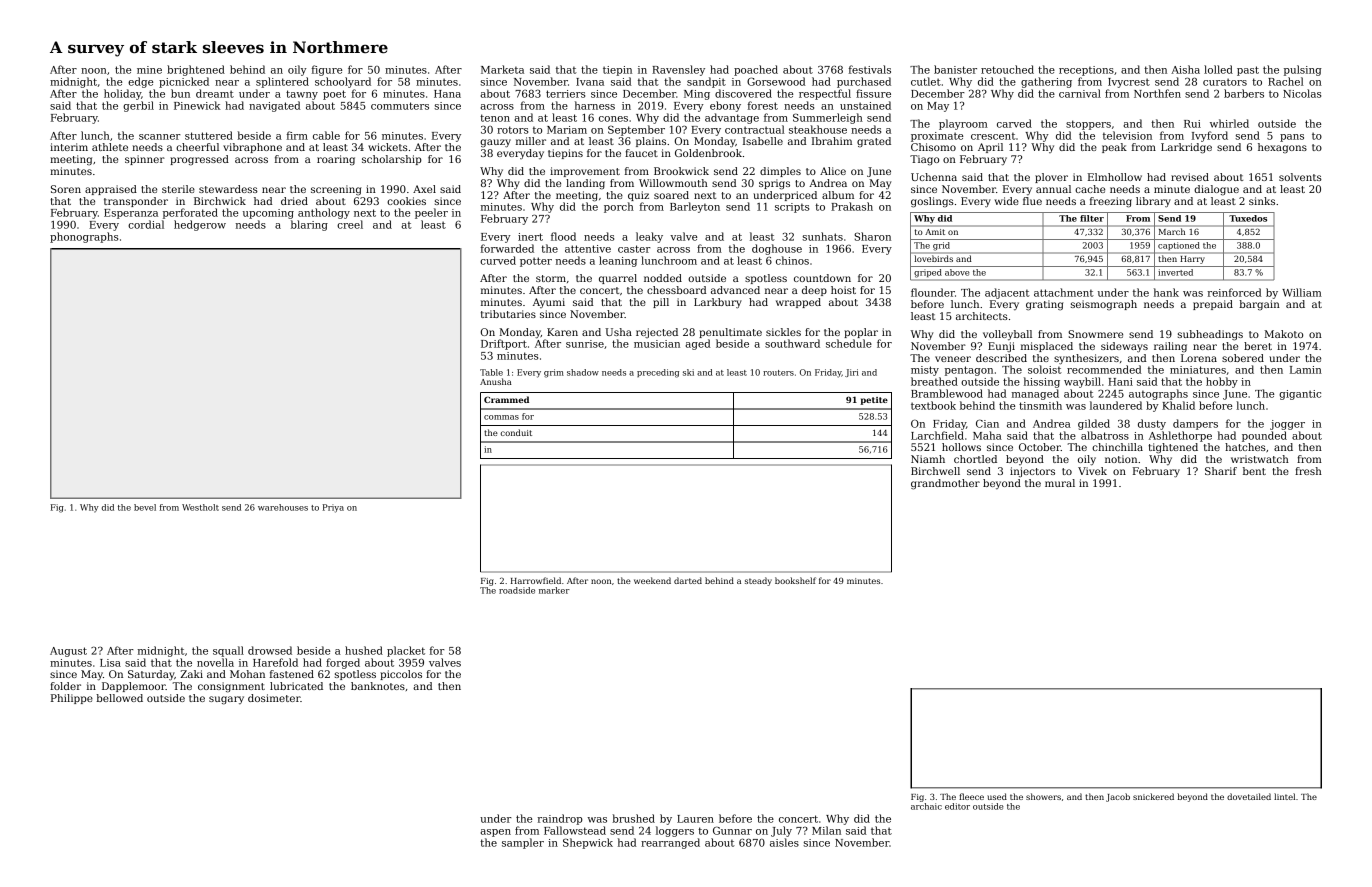 This screenshot has height=887, width=1372. I want to click on bellowed, so click(119, 698).
